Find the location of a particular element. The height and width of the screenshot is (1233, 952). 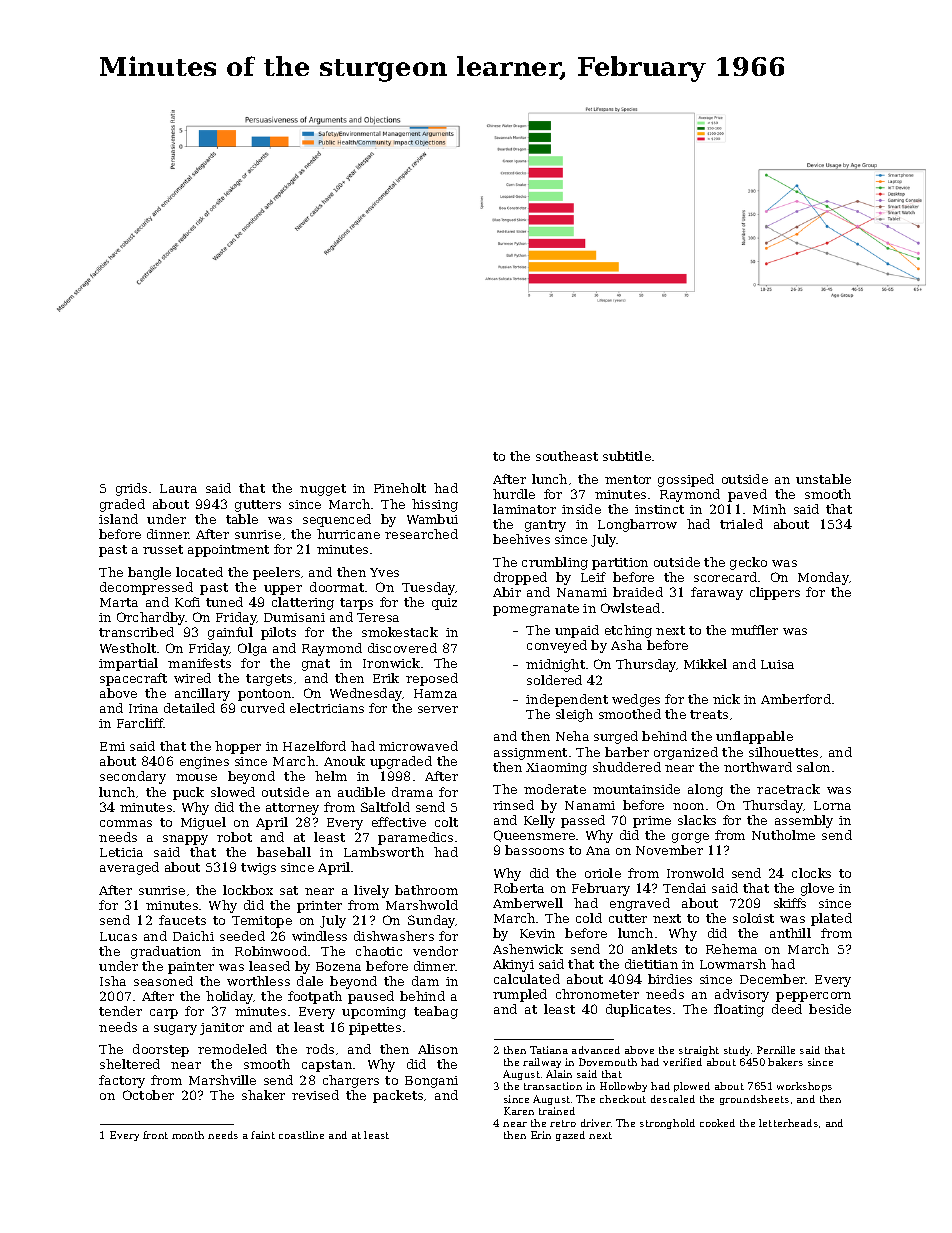

Marshville is located at coordinates (222, 1080).
